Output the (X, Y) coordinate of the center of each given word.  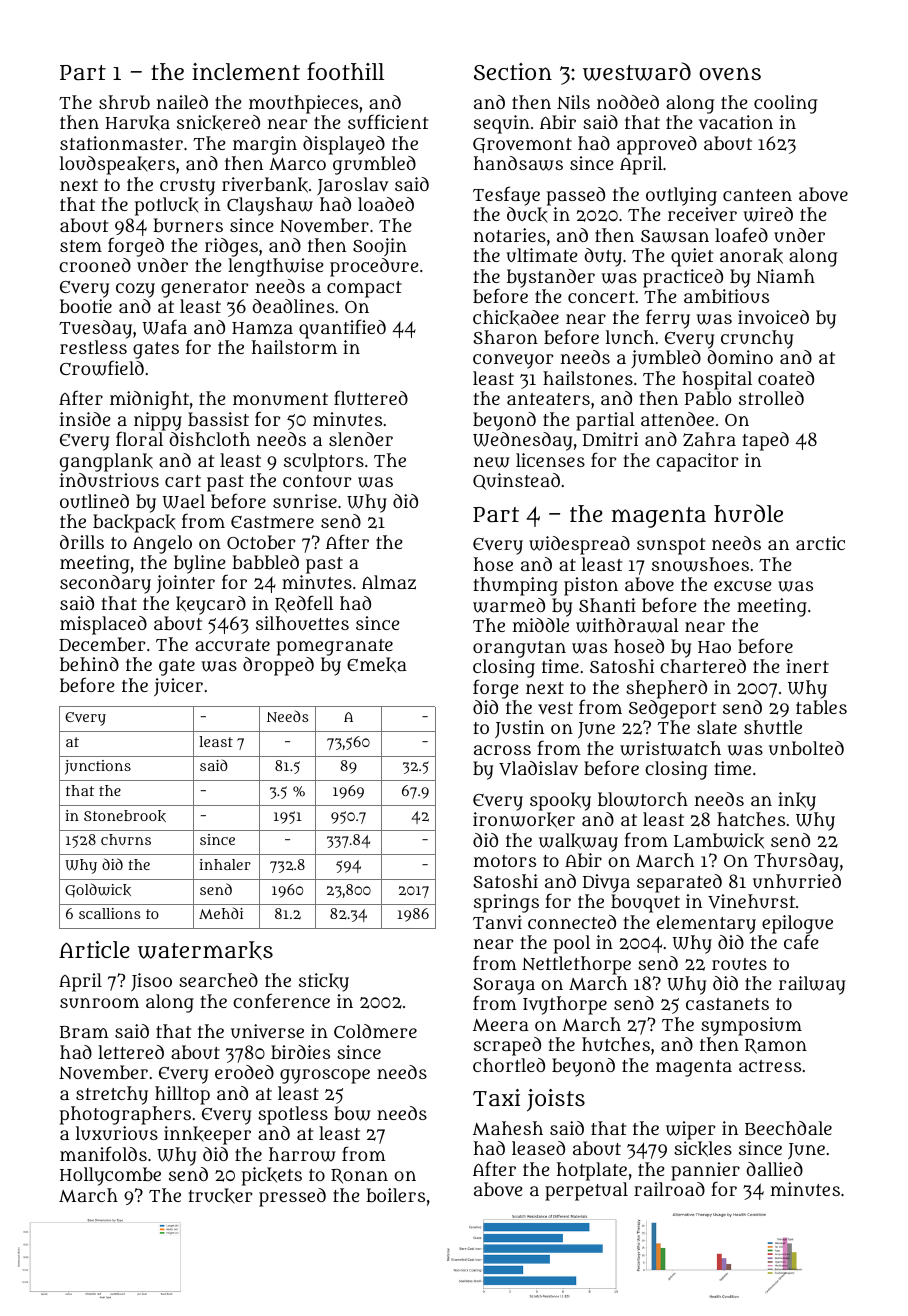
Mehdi (221, 913)
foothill (345, 71)
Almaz (389, 582)
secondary (105, 584)
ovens (730, 74)
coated (786, 378)
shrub (124, 102)
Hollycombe (110, 1176)
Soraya (504, 987)
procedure (374, 267)
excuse (743, 586)
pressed (292, 1197)
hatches (751, 819)
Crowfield (102, 368)
